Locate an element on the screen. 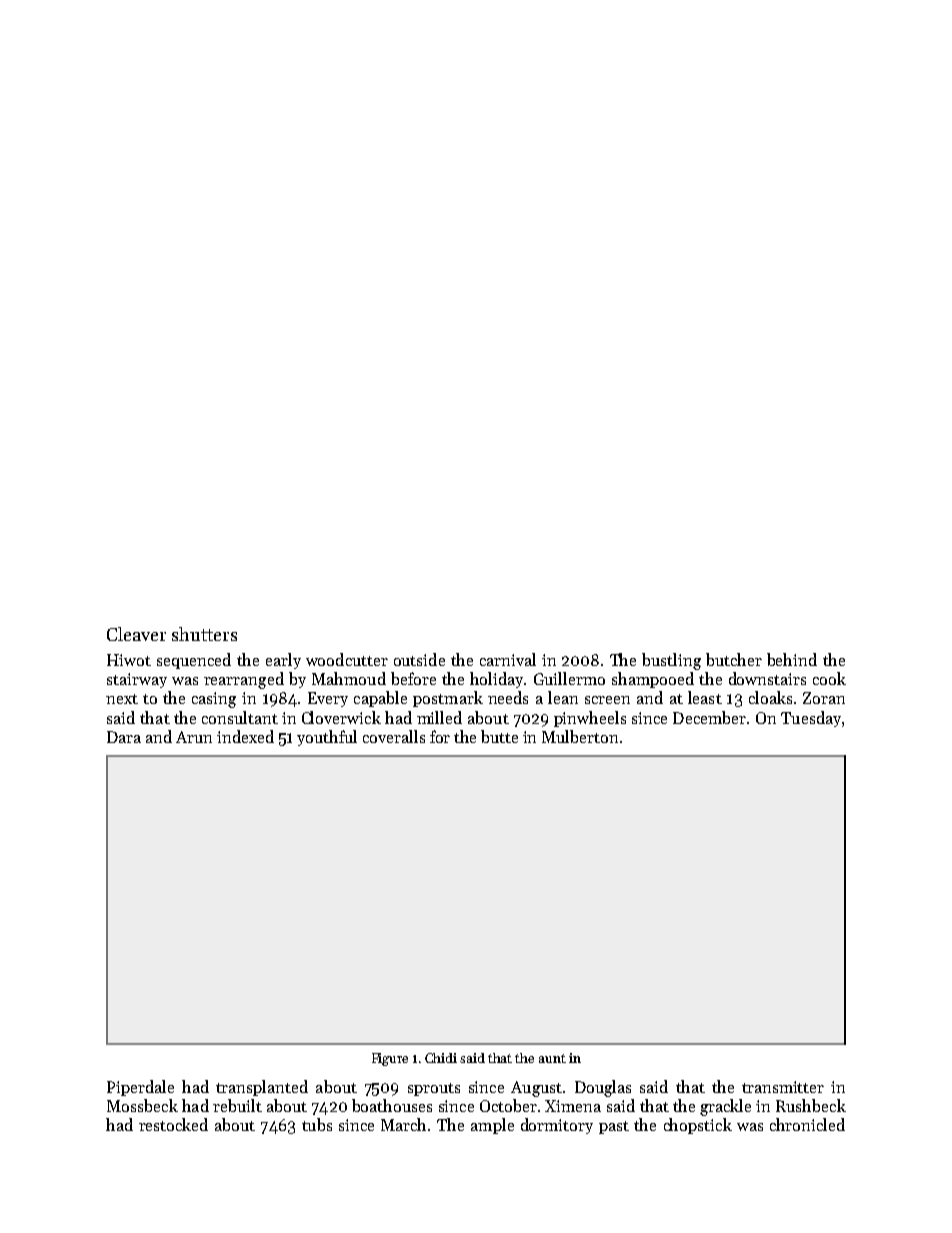 Image resolution: width=952 pixels, height=1233 pixels. Hiwot is located at coordinates (129, 660).
